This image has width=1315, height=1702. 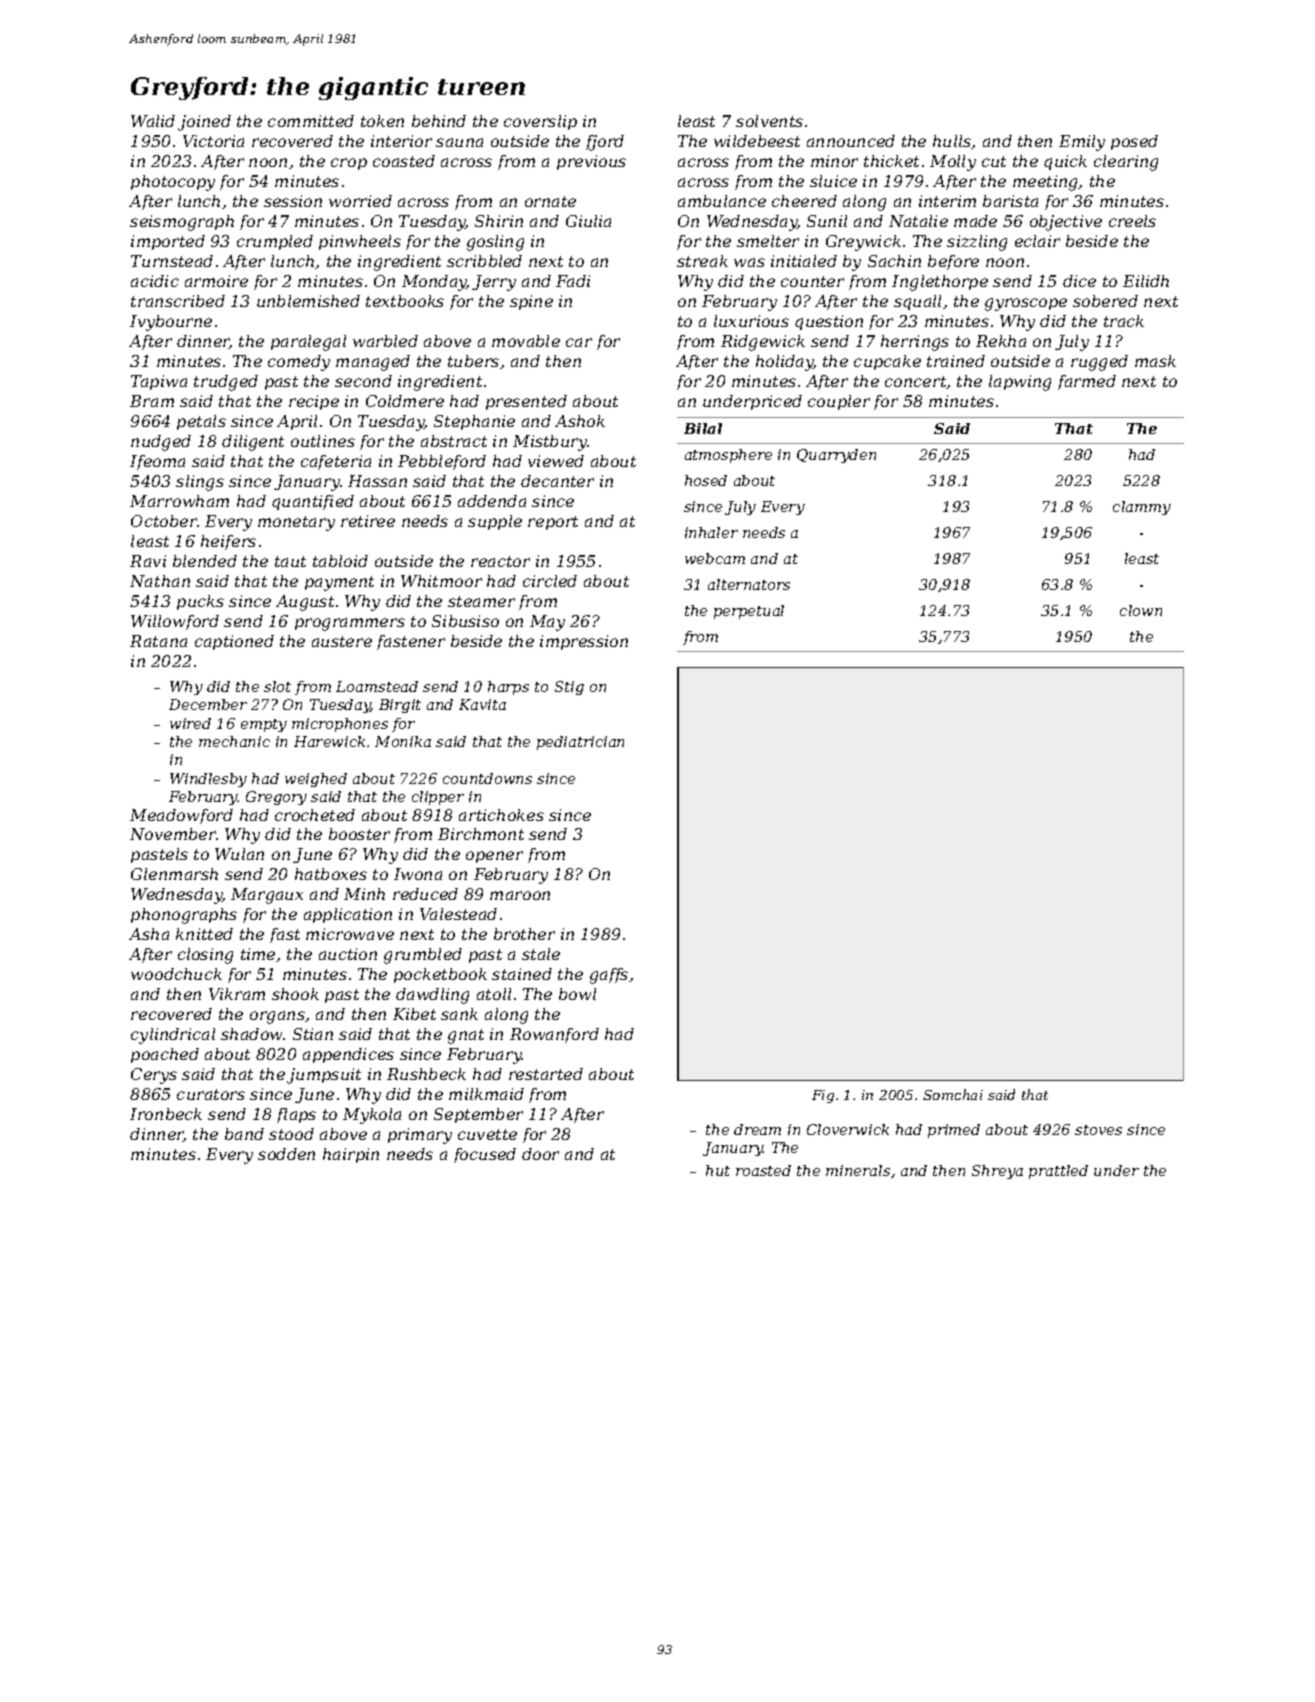 What do you see at coordinates (295, 994) in the image?
I see `shook` at bounding box center [295, 994].
